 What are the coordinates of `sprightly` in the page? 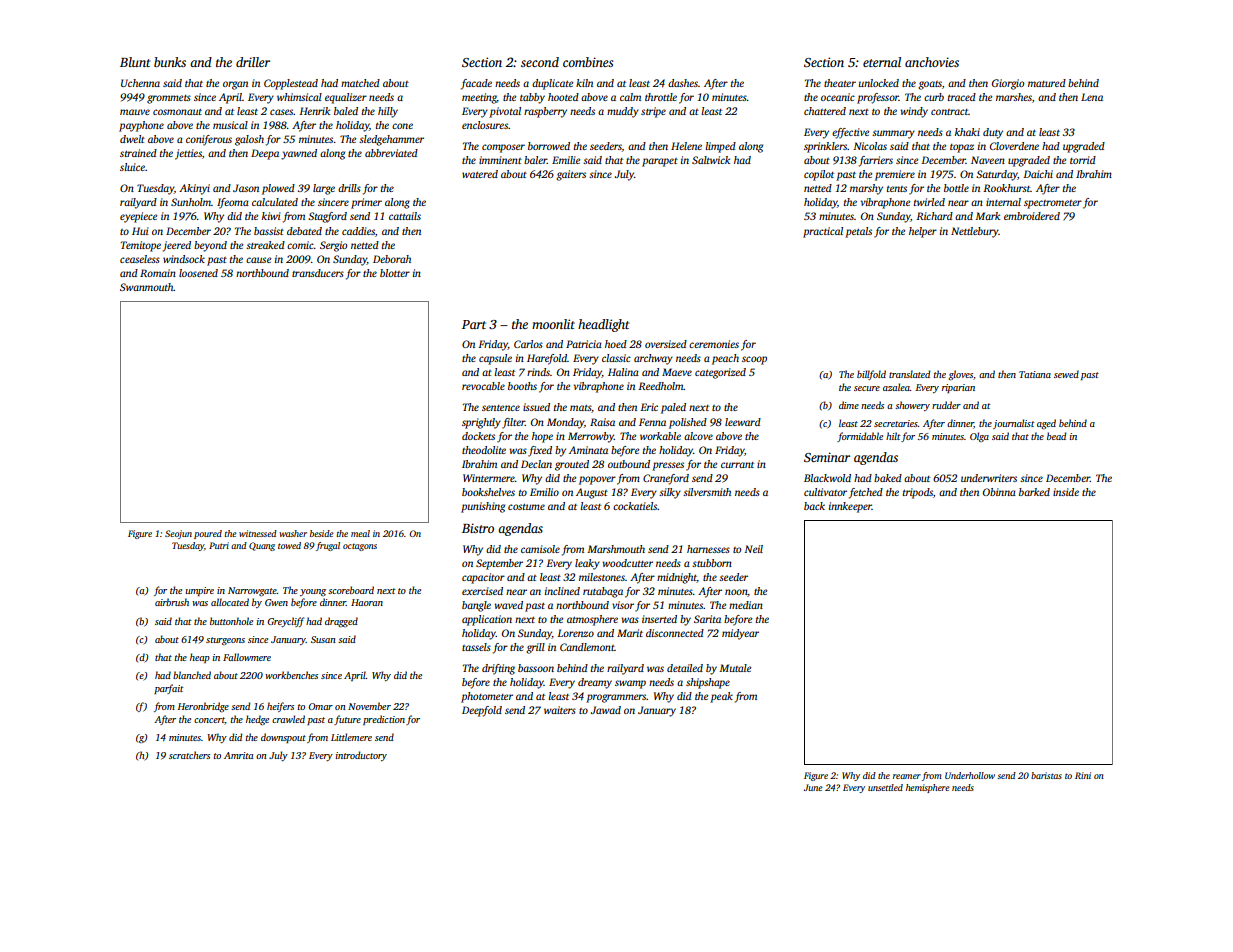 It's located at (481, 423).
